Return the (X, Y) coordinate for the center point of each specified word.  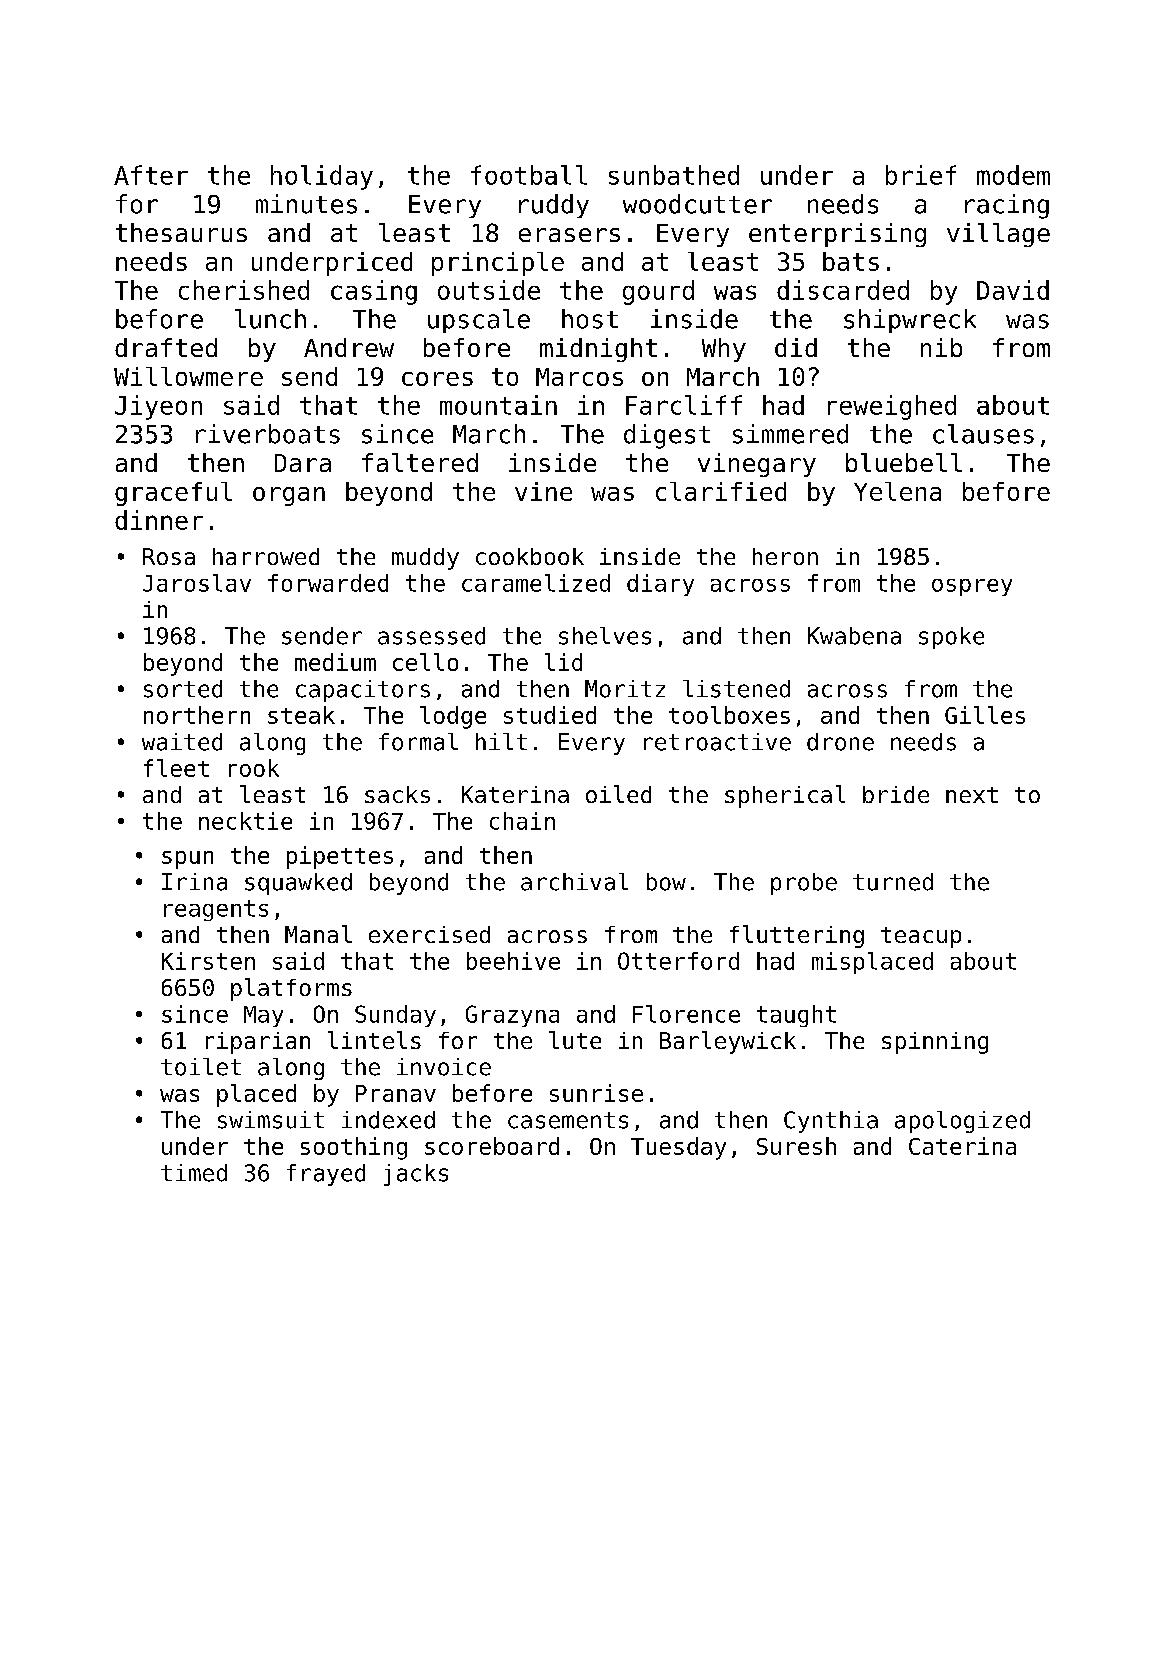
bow (666, 882)
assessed (431, 636)
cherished (244, 290)
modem (1013, 175)
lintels (374, 1040)
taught (796, 1016)
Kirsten (208, 961)
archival (574, 882)
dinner (159, 520)
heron (785, 556)
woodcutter (697, 204)
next (972, 795)
